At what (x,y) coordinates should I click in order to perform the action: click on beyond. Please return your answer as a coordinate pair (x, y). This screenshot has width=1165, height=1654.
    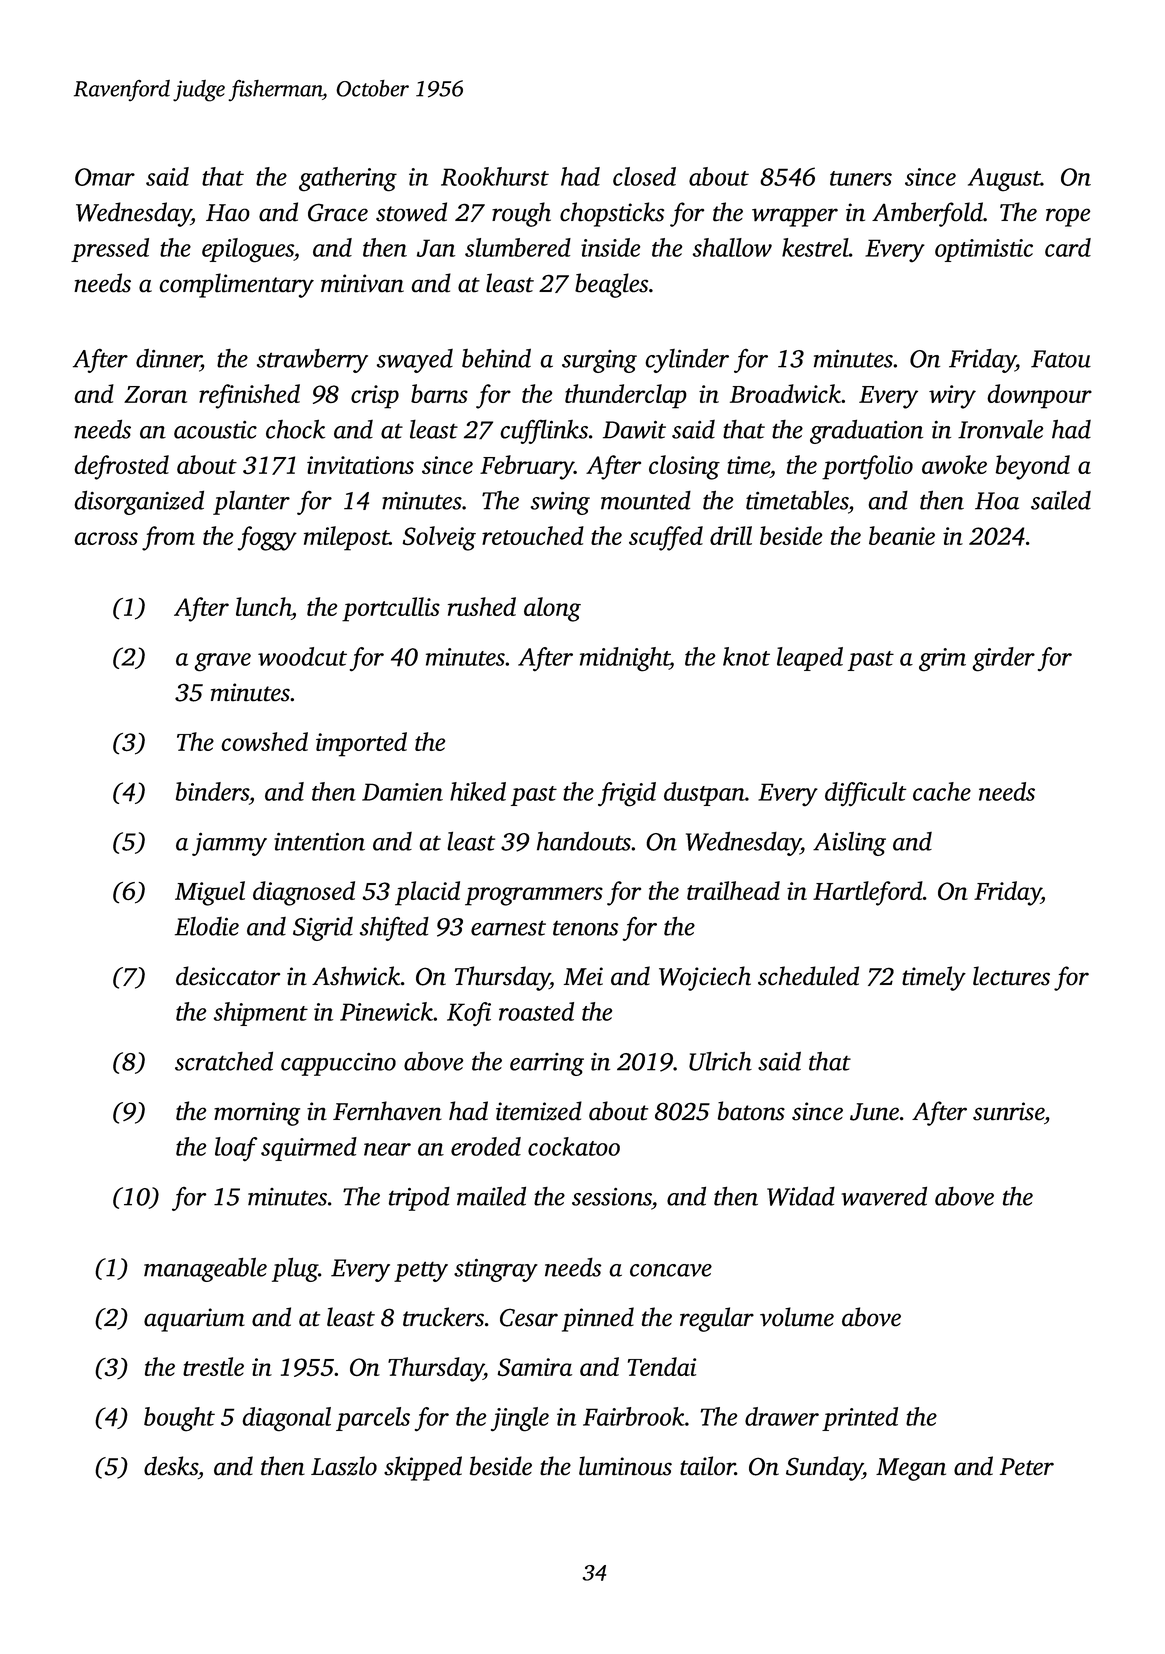
    Looking at the image, I should click on (1033, 467).
